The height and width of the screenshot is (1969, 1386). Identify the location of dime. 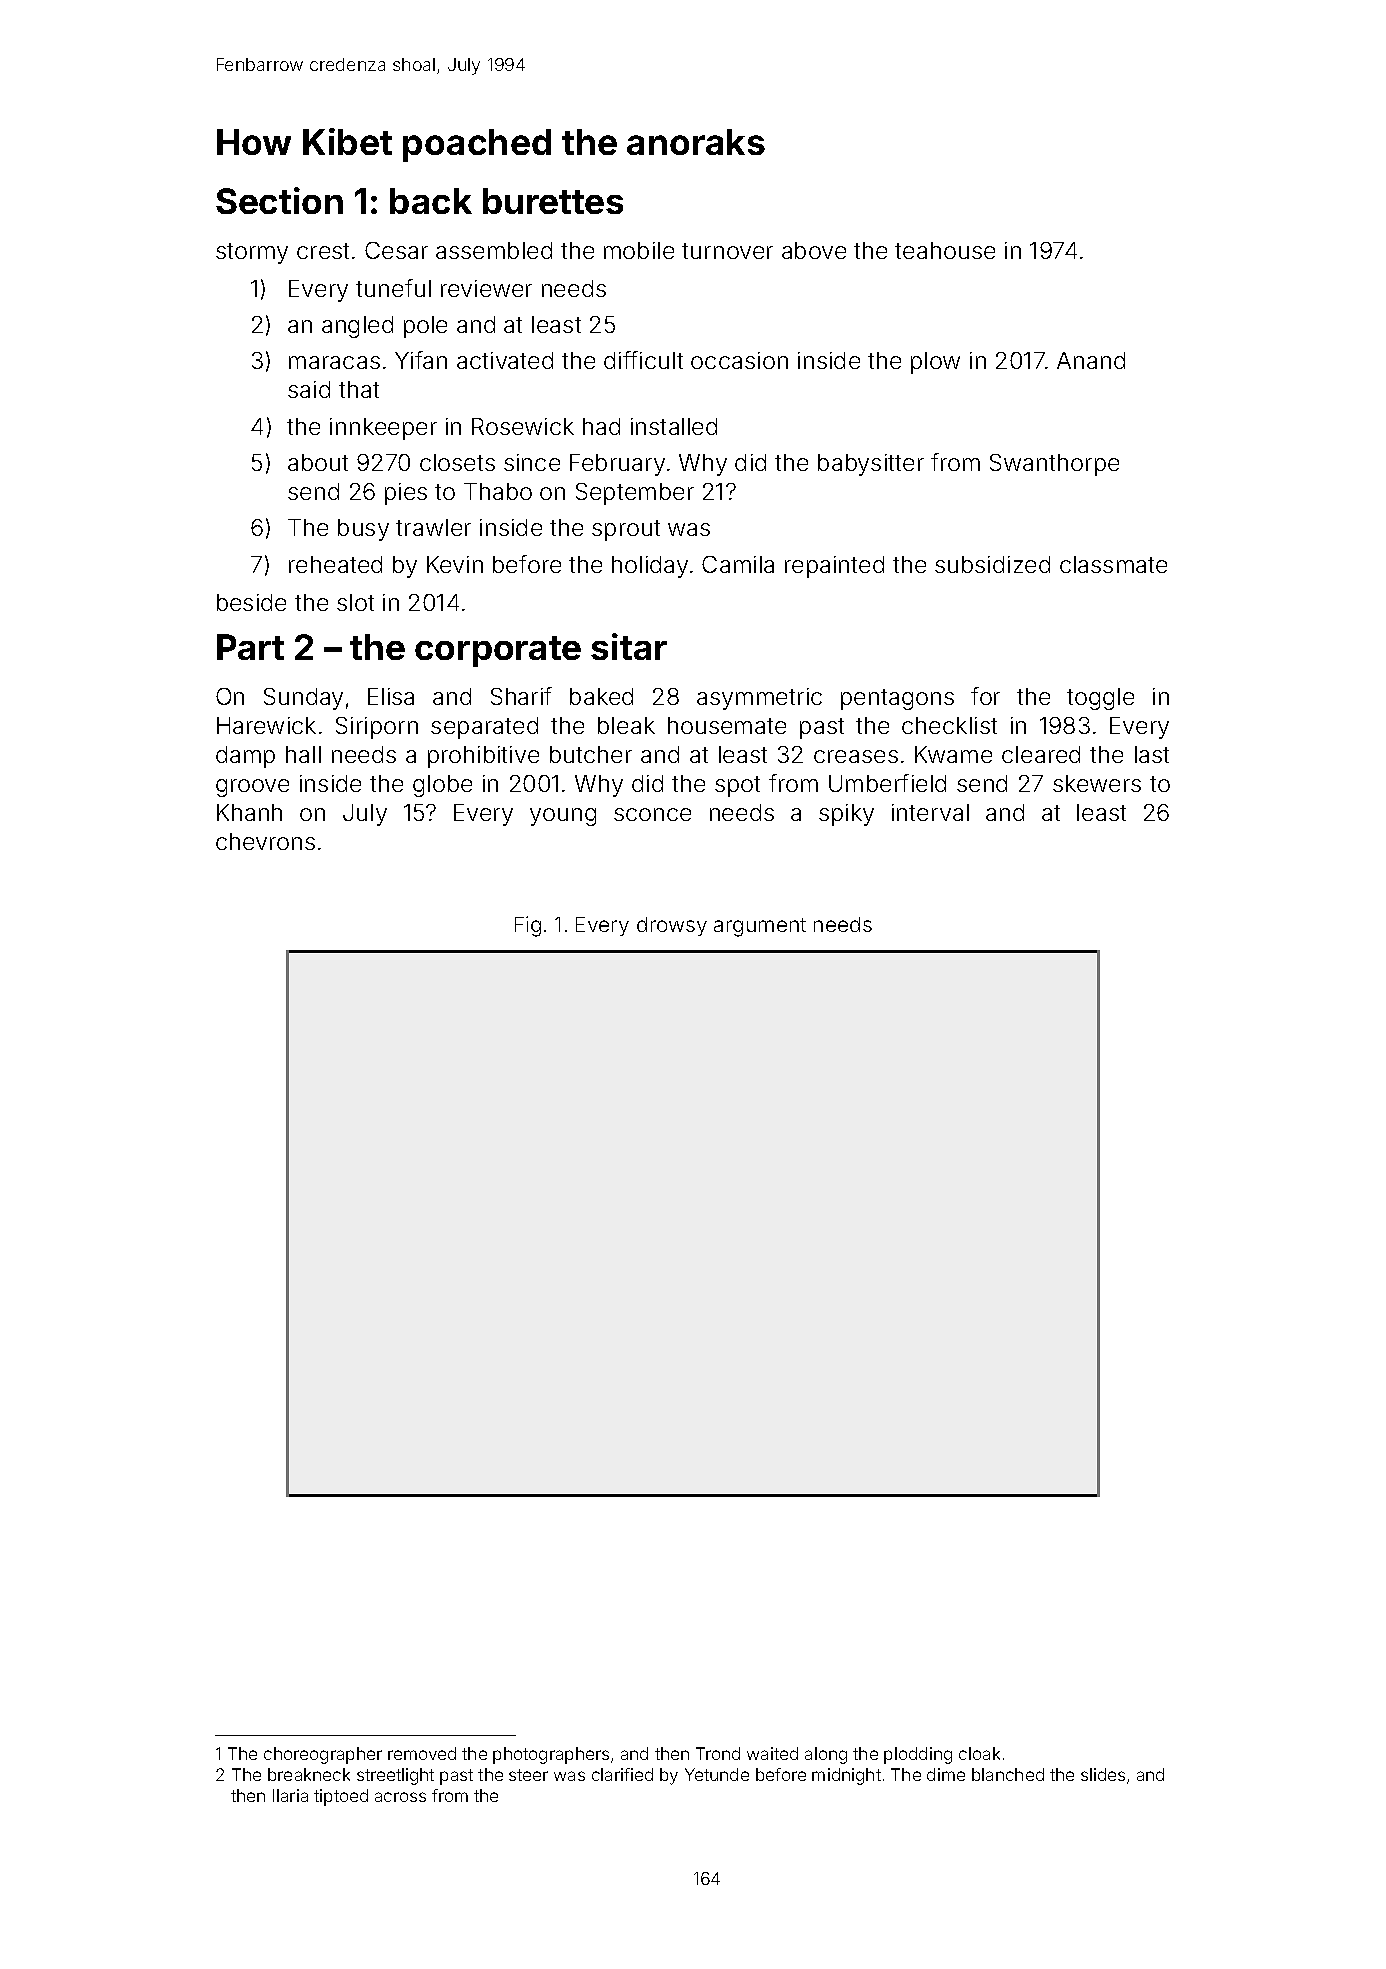
(946, 1774).
